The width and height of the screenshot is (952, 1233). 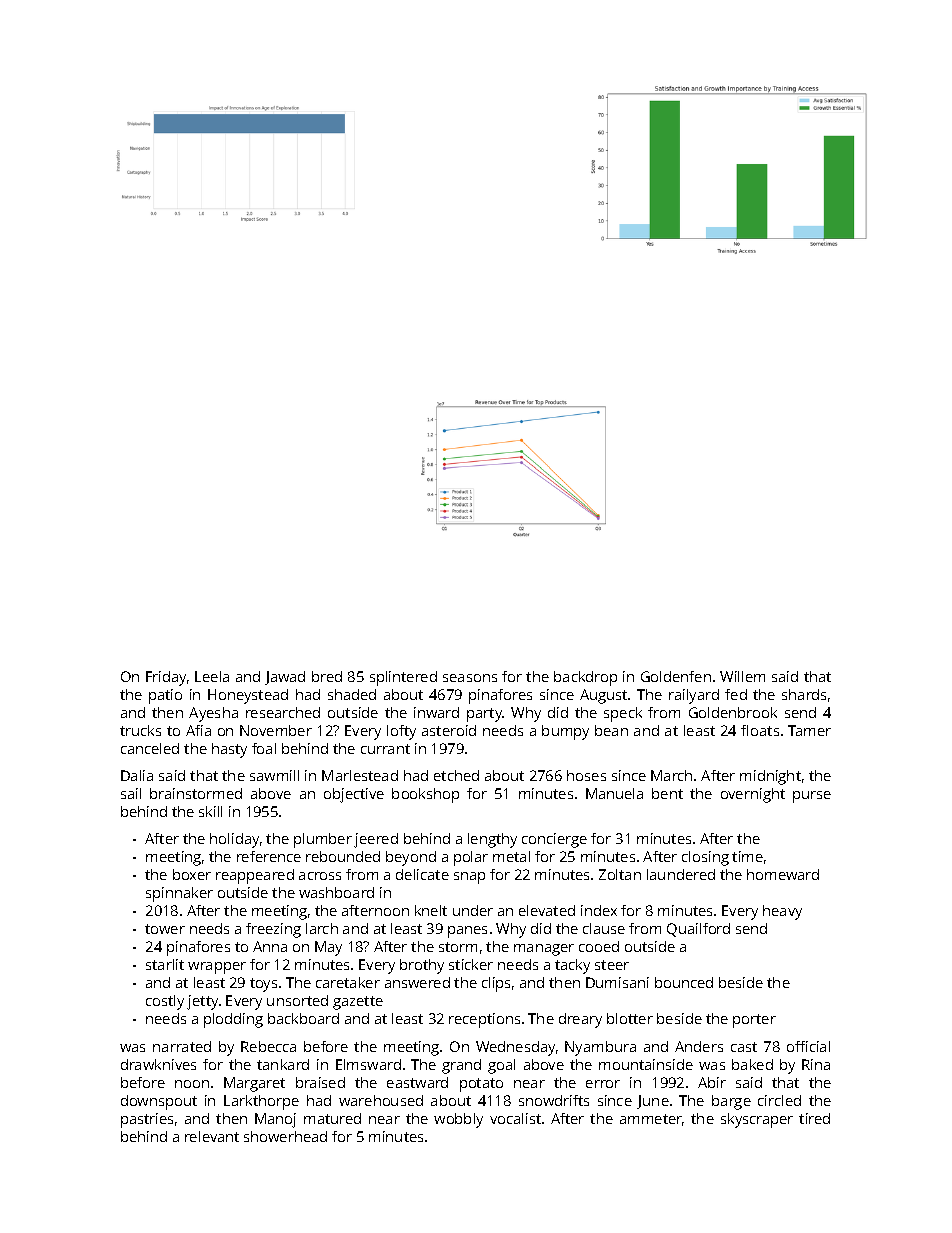 I want to click on tankard, so click(x=283, y=1064).
